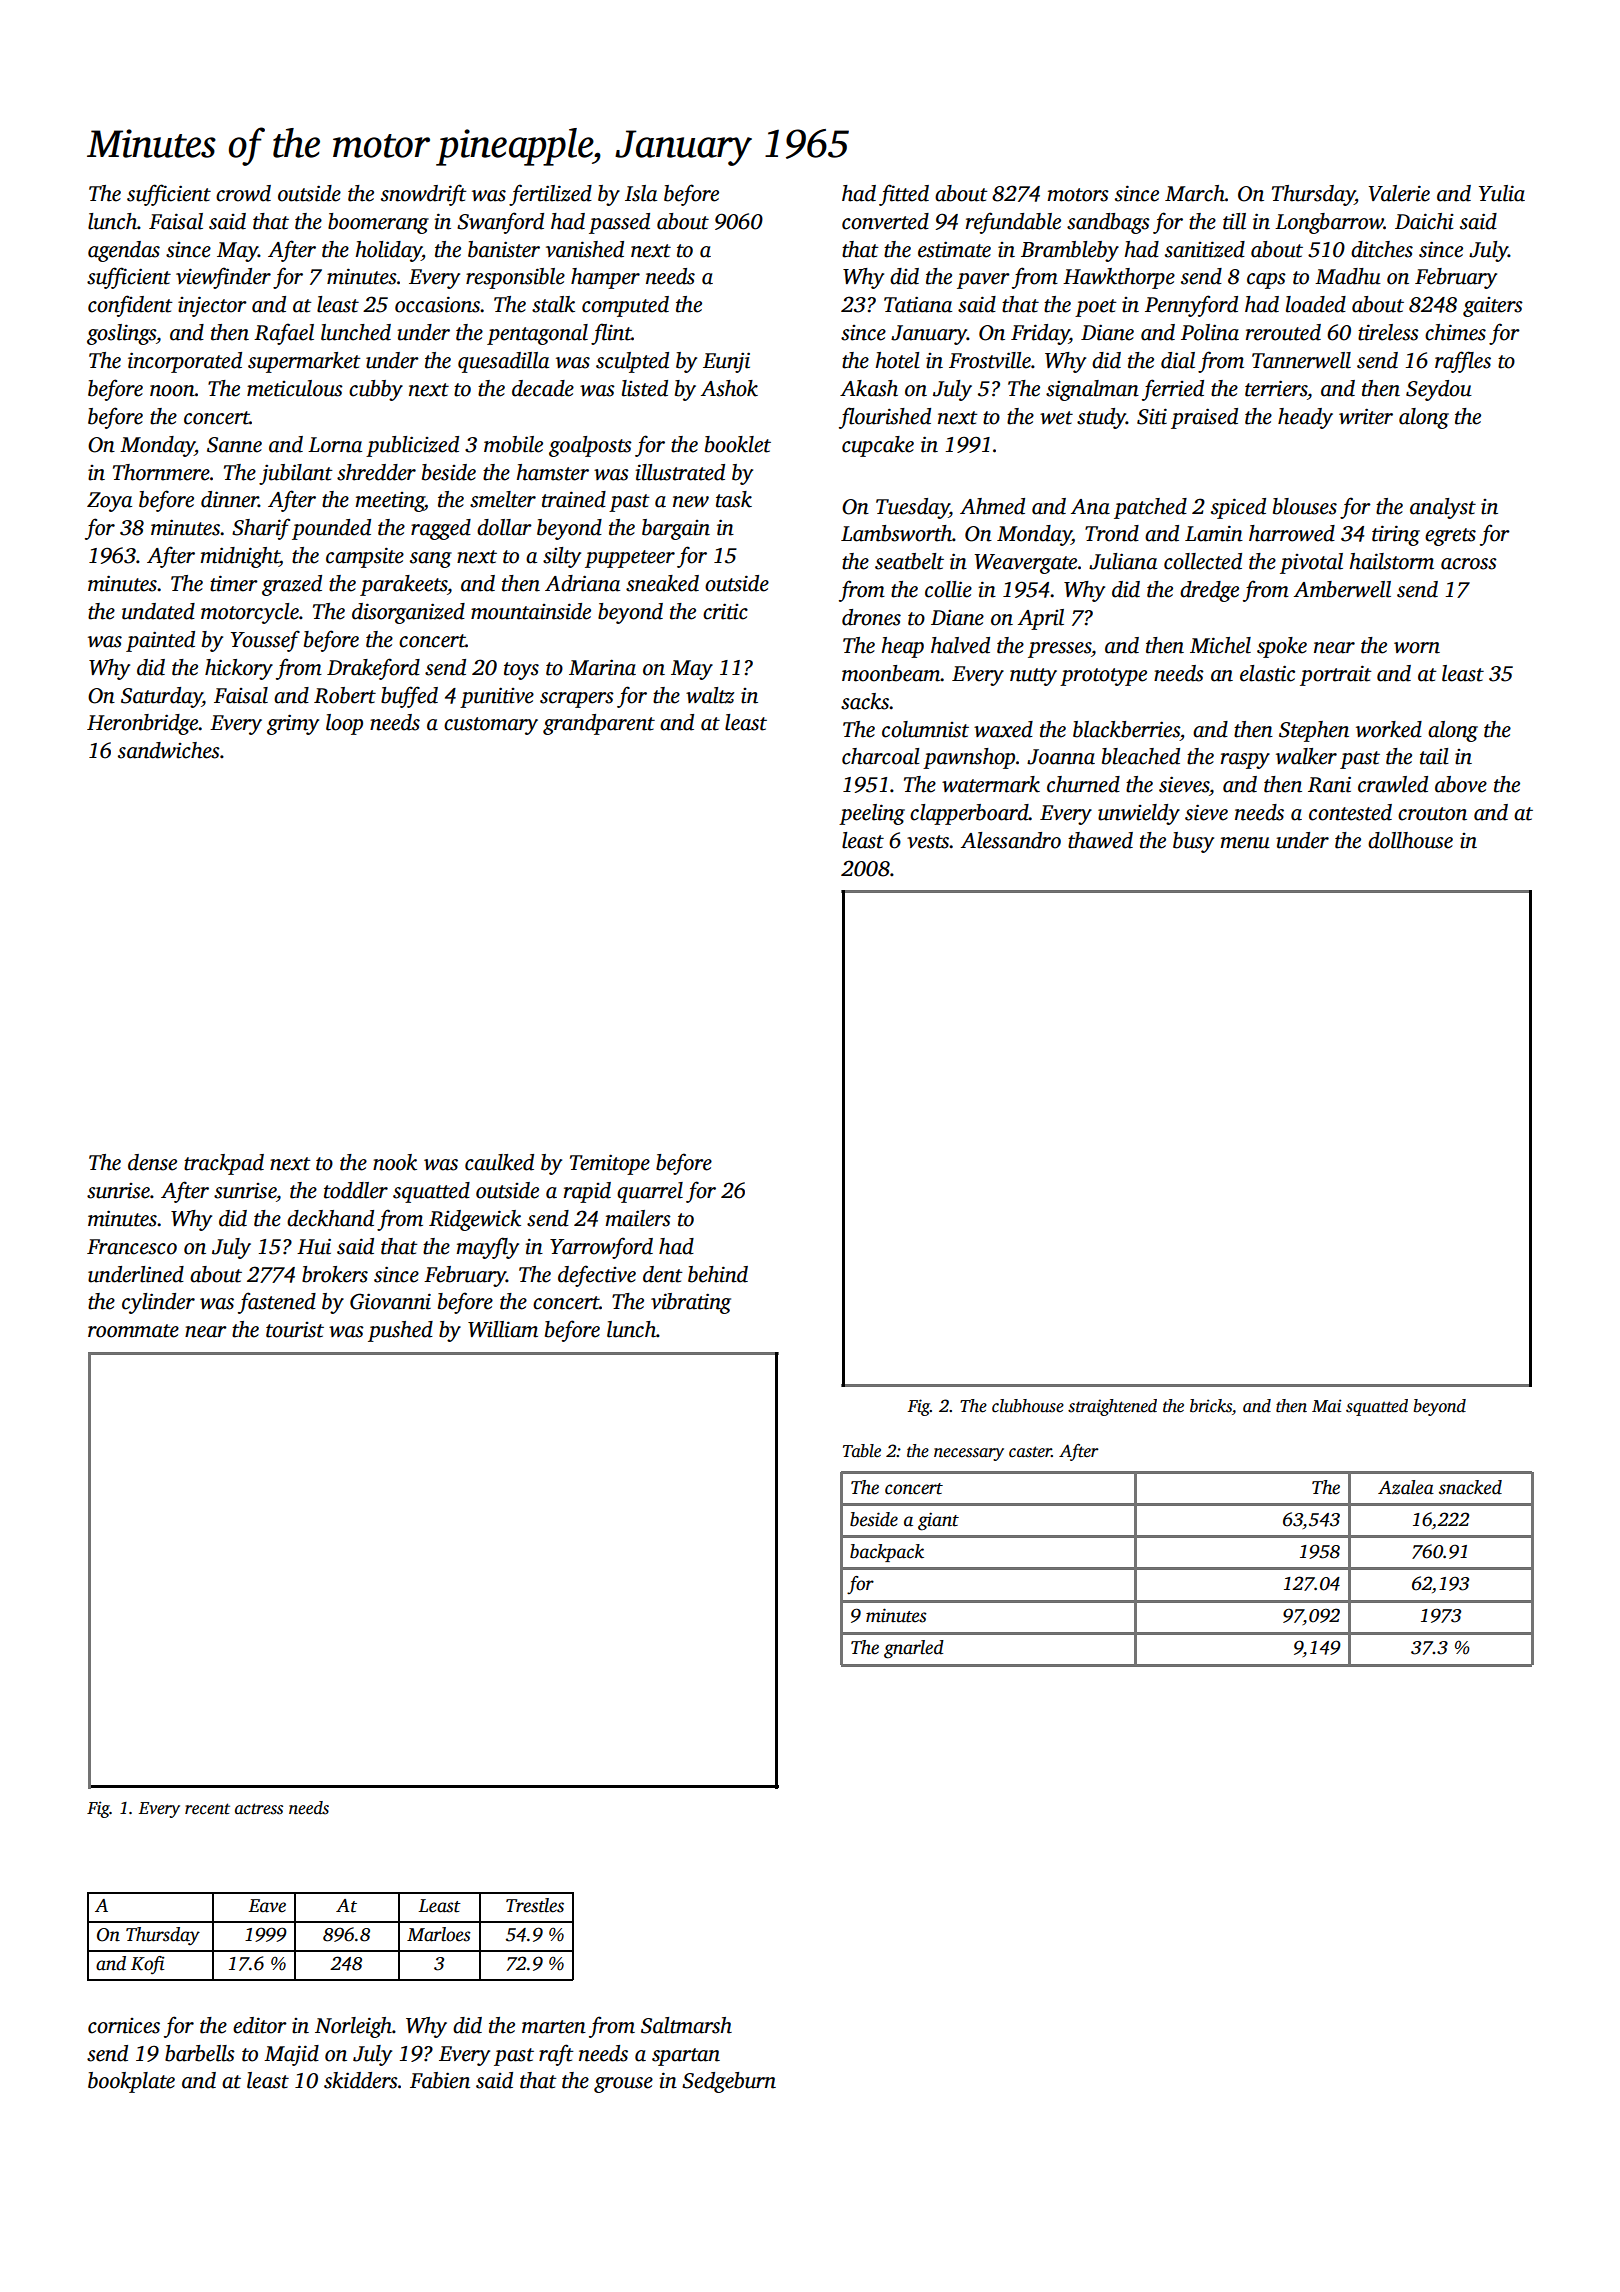  Describe the element at coordinates (147, 1965) in the document. I see `Kofi` at that location.
